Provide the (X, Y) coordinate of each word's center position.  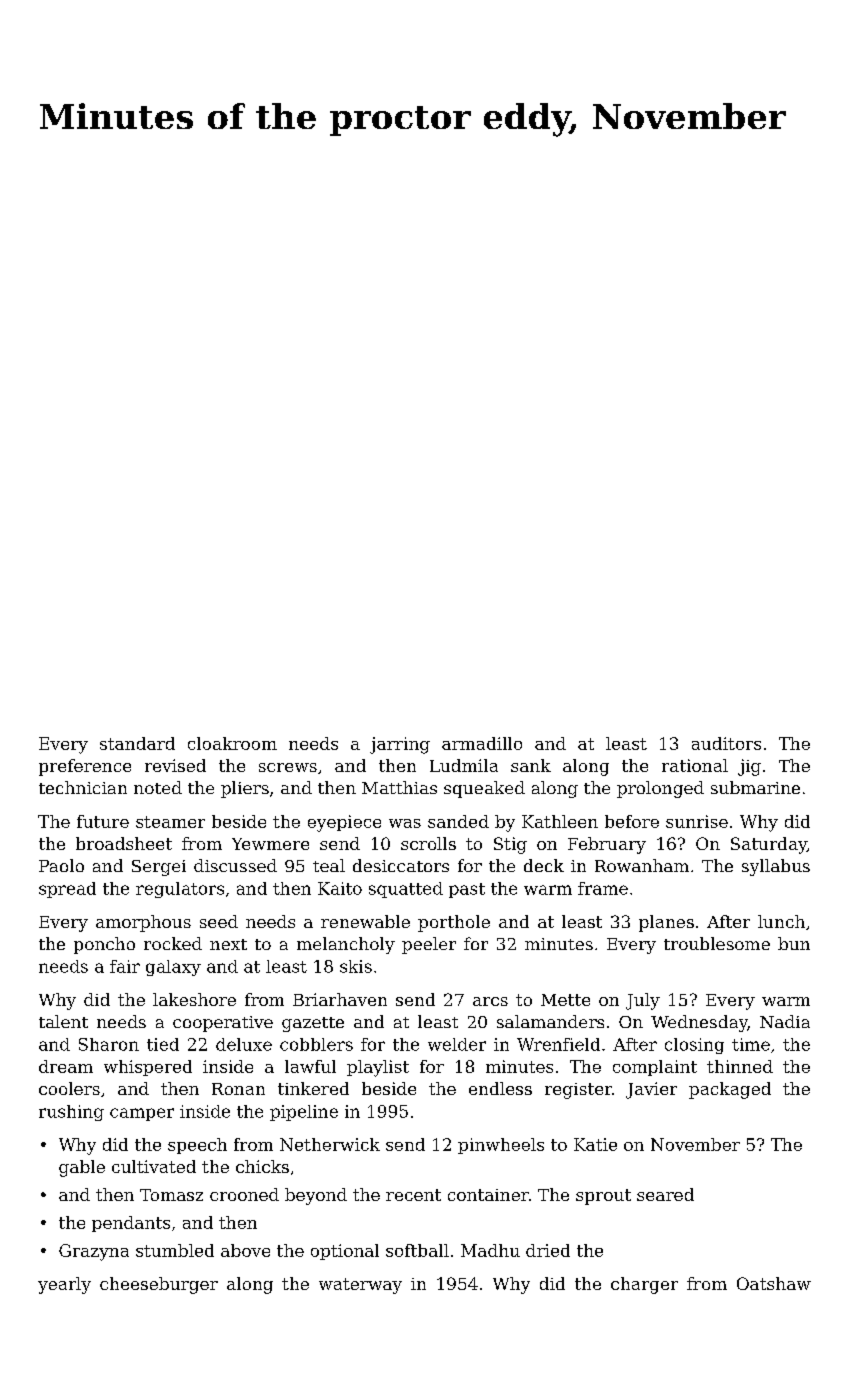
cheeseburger (159, 1285)
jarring (400, 745)
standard (137, 743)
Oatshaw (774, 1283)
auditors (726, 743)
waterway (360, 1286)
